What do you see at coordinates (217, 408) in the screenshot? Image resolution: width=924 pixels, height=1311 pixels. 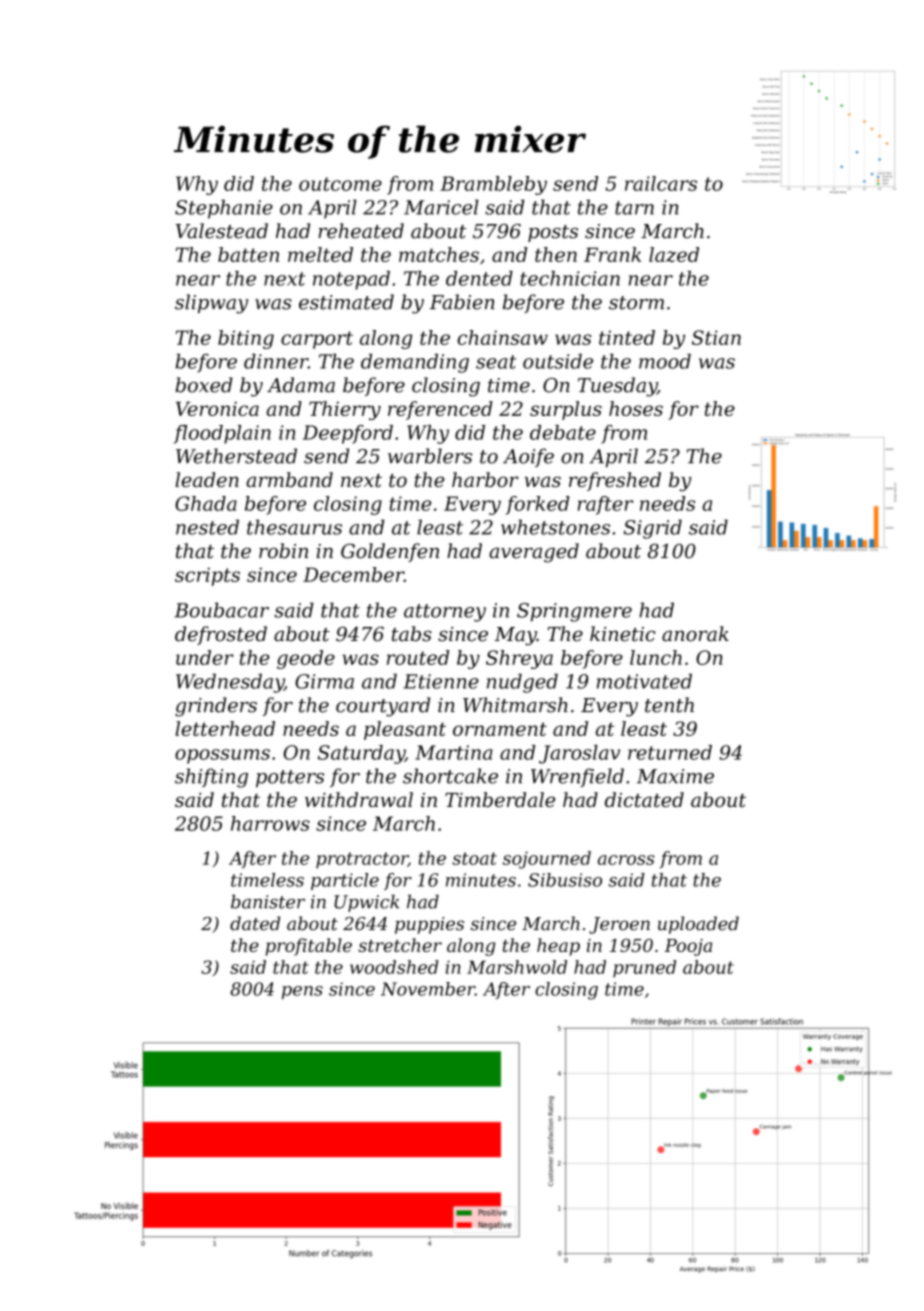 I see `Veronica` at bounding box center [217, 408].
